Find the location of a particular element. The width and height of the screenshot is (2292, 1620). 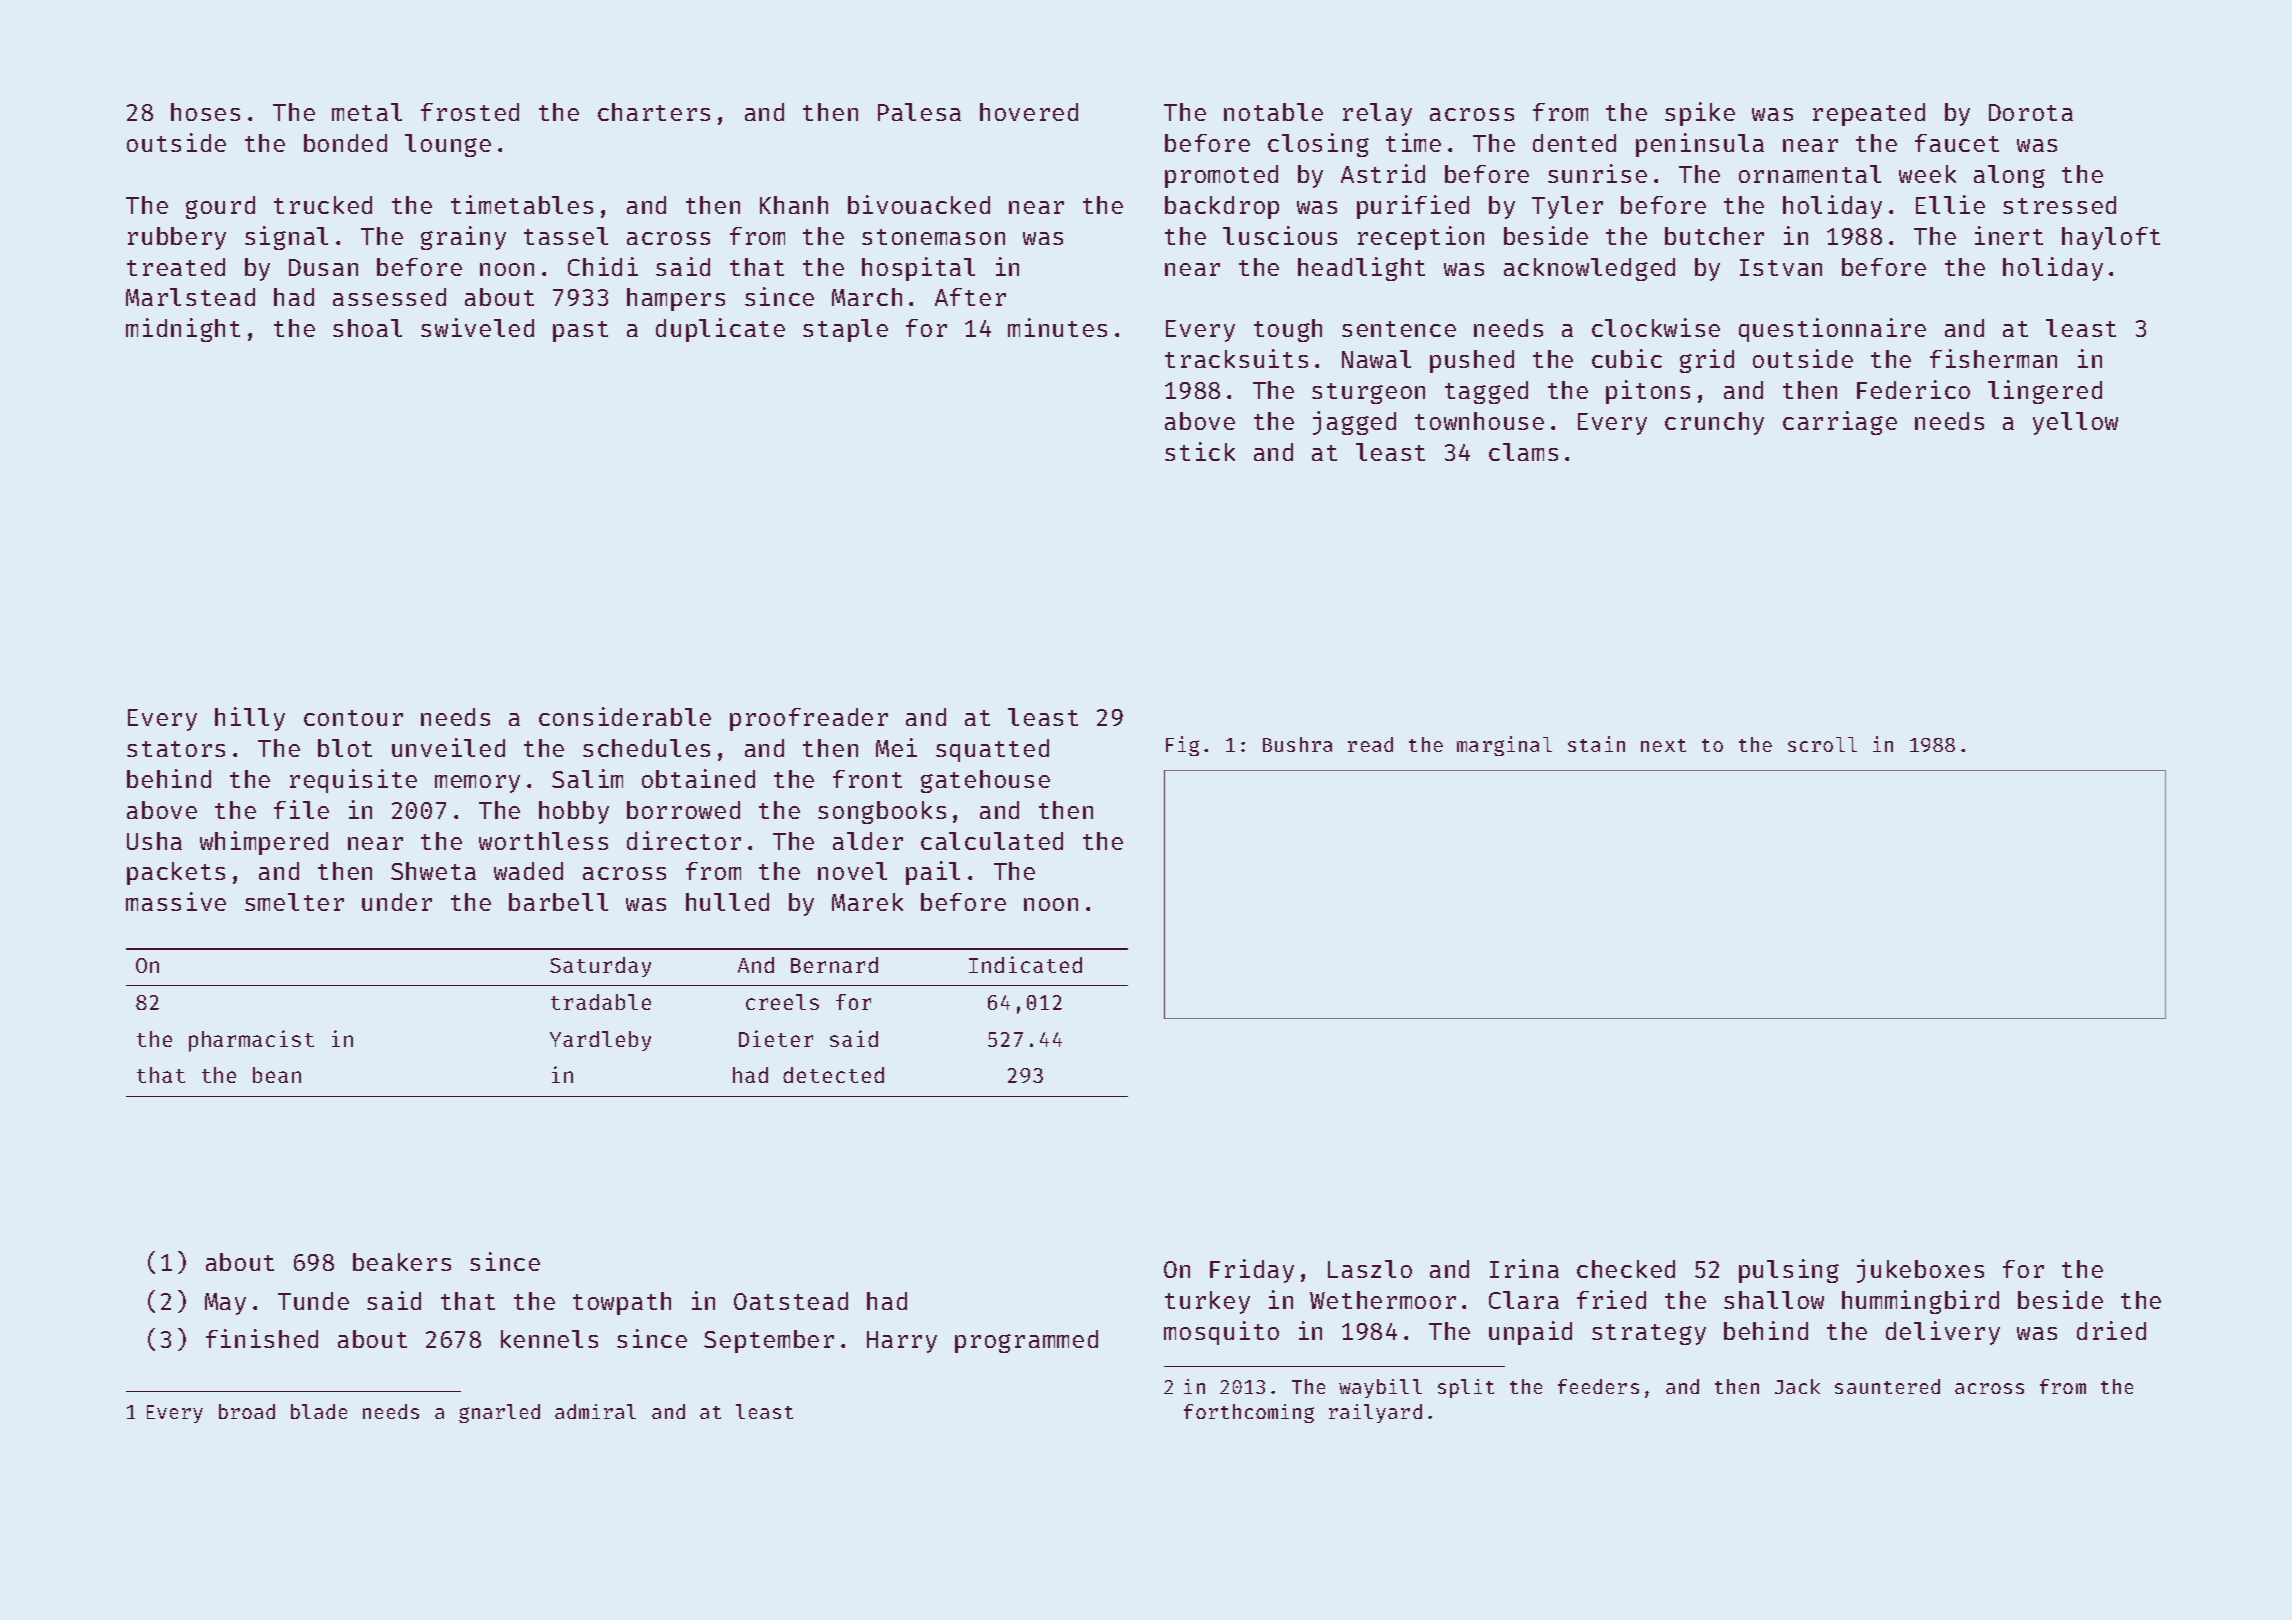

songbooks is located at coordinates (882, 812).
